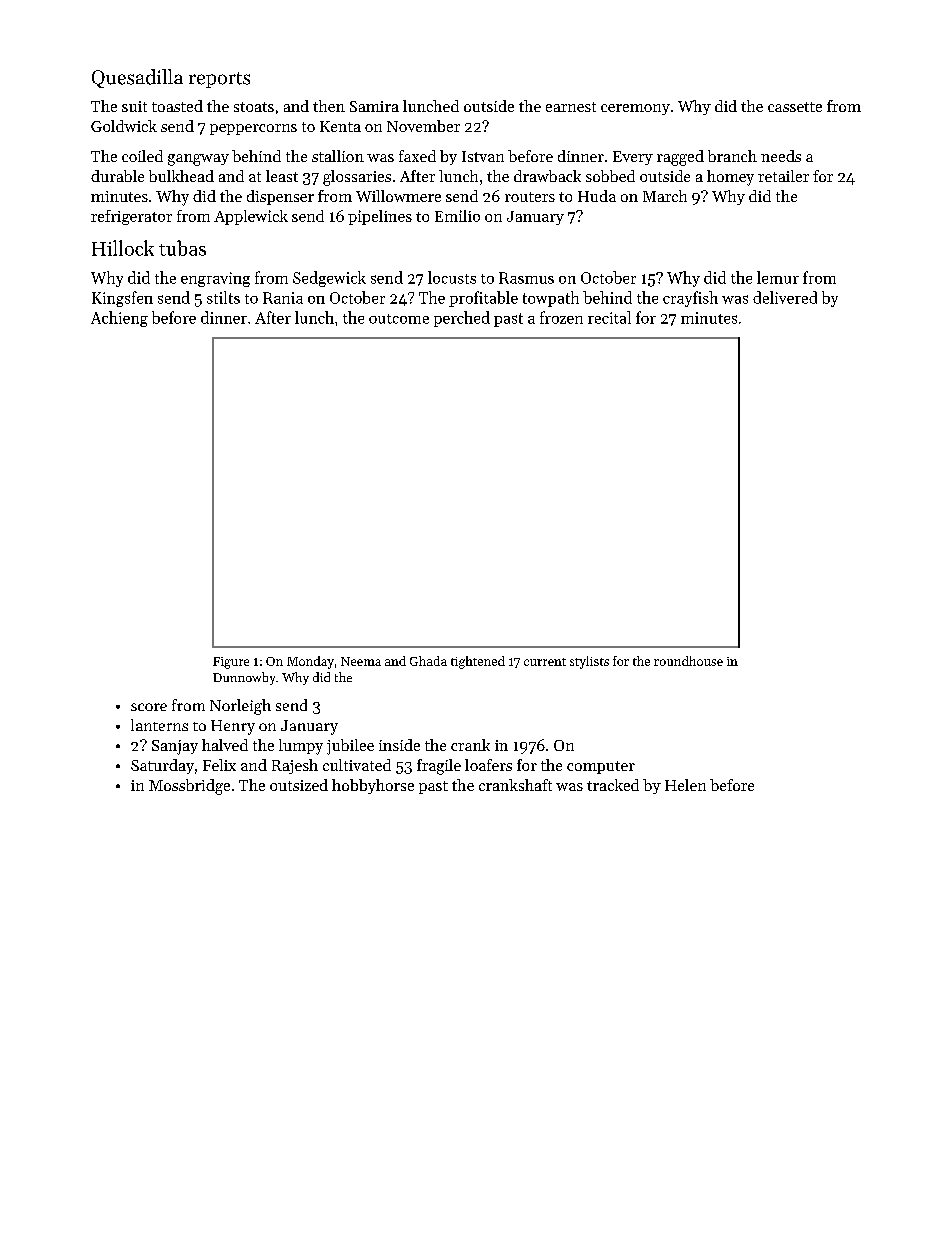 The height and width of the screenshot is (1233, 952). Describe the element at coordinates (131, 217) in the screenshot. I see `refrigerator` at that location.
